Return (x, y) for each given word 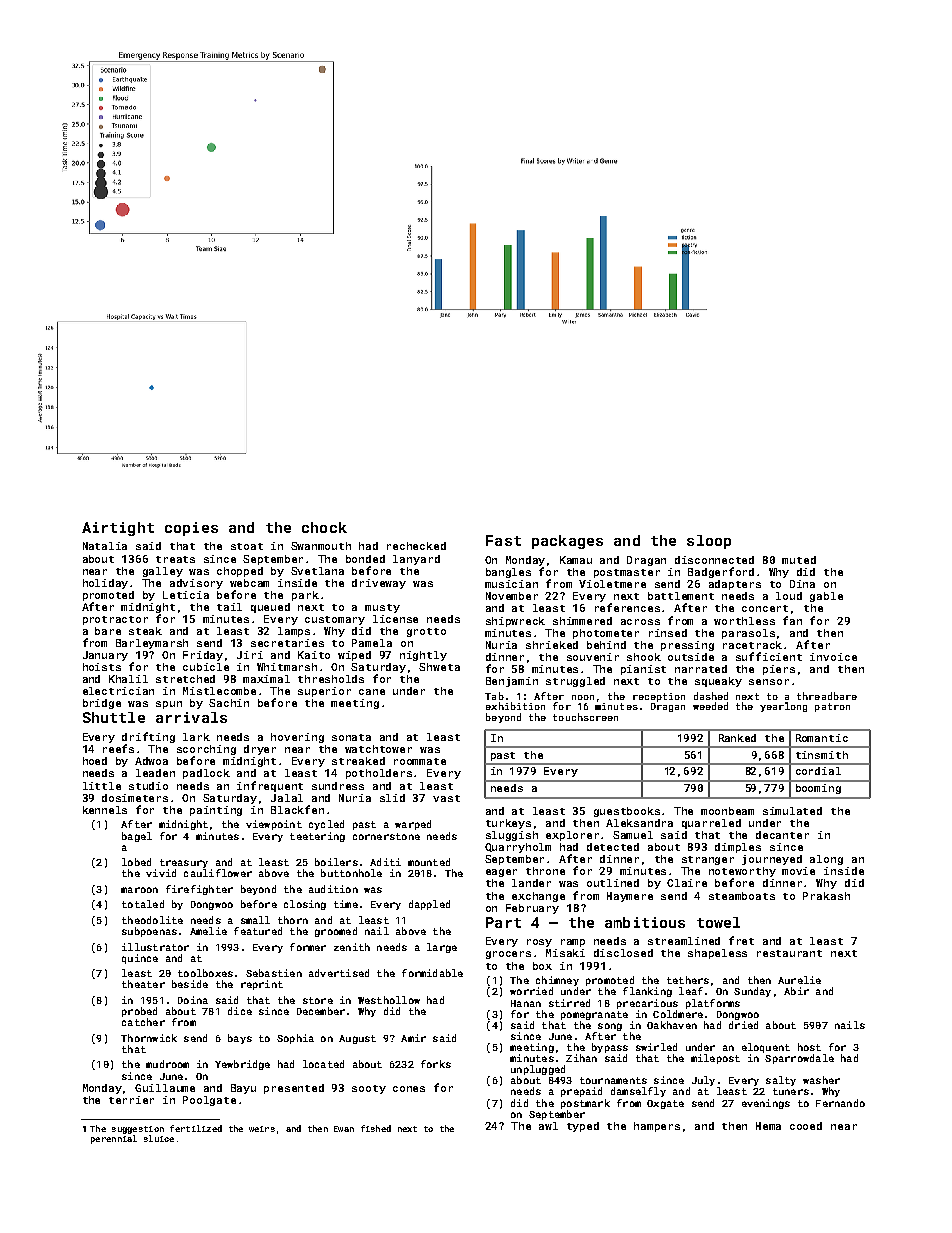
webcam (249, 583)
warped (413, 825)
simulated (792, 811)
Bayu (243, 1089)
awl (548, 1126)
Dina (802, 584)
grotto (426, 632)
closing (305, 905)
